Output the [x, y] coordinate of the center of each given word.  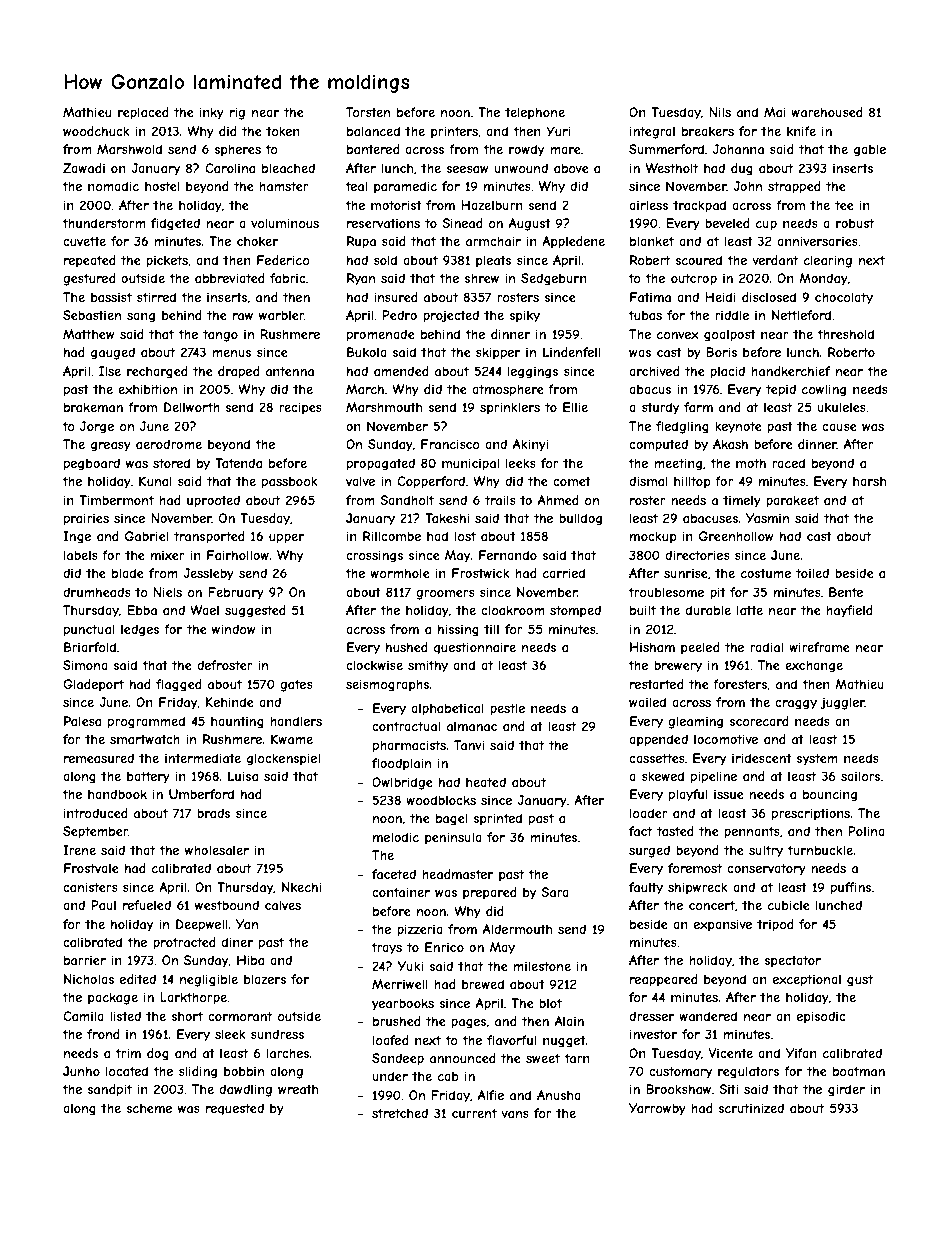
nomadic [113, 186]
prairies [86, 519]
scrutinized [751, 1108]
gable [870, 150]
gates [296, 686]
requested [235, 1109]
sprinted [498, 819]
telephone [535, 113]
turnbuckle [820, 850]
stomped [575, 611]
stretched [400, 1113]
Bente [846, 592]
